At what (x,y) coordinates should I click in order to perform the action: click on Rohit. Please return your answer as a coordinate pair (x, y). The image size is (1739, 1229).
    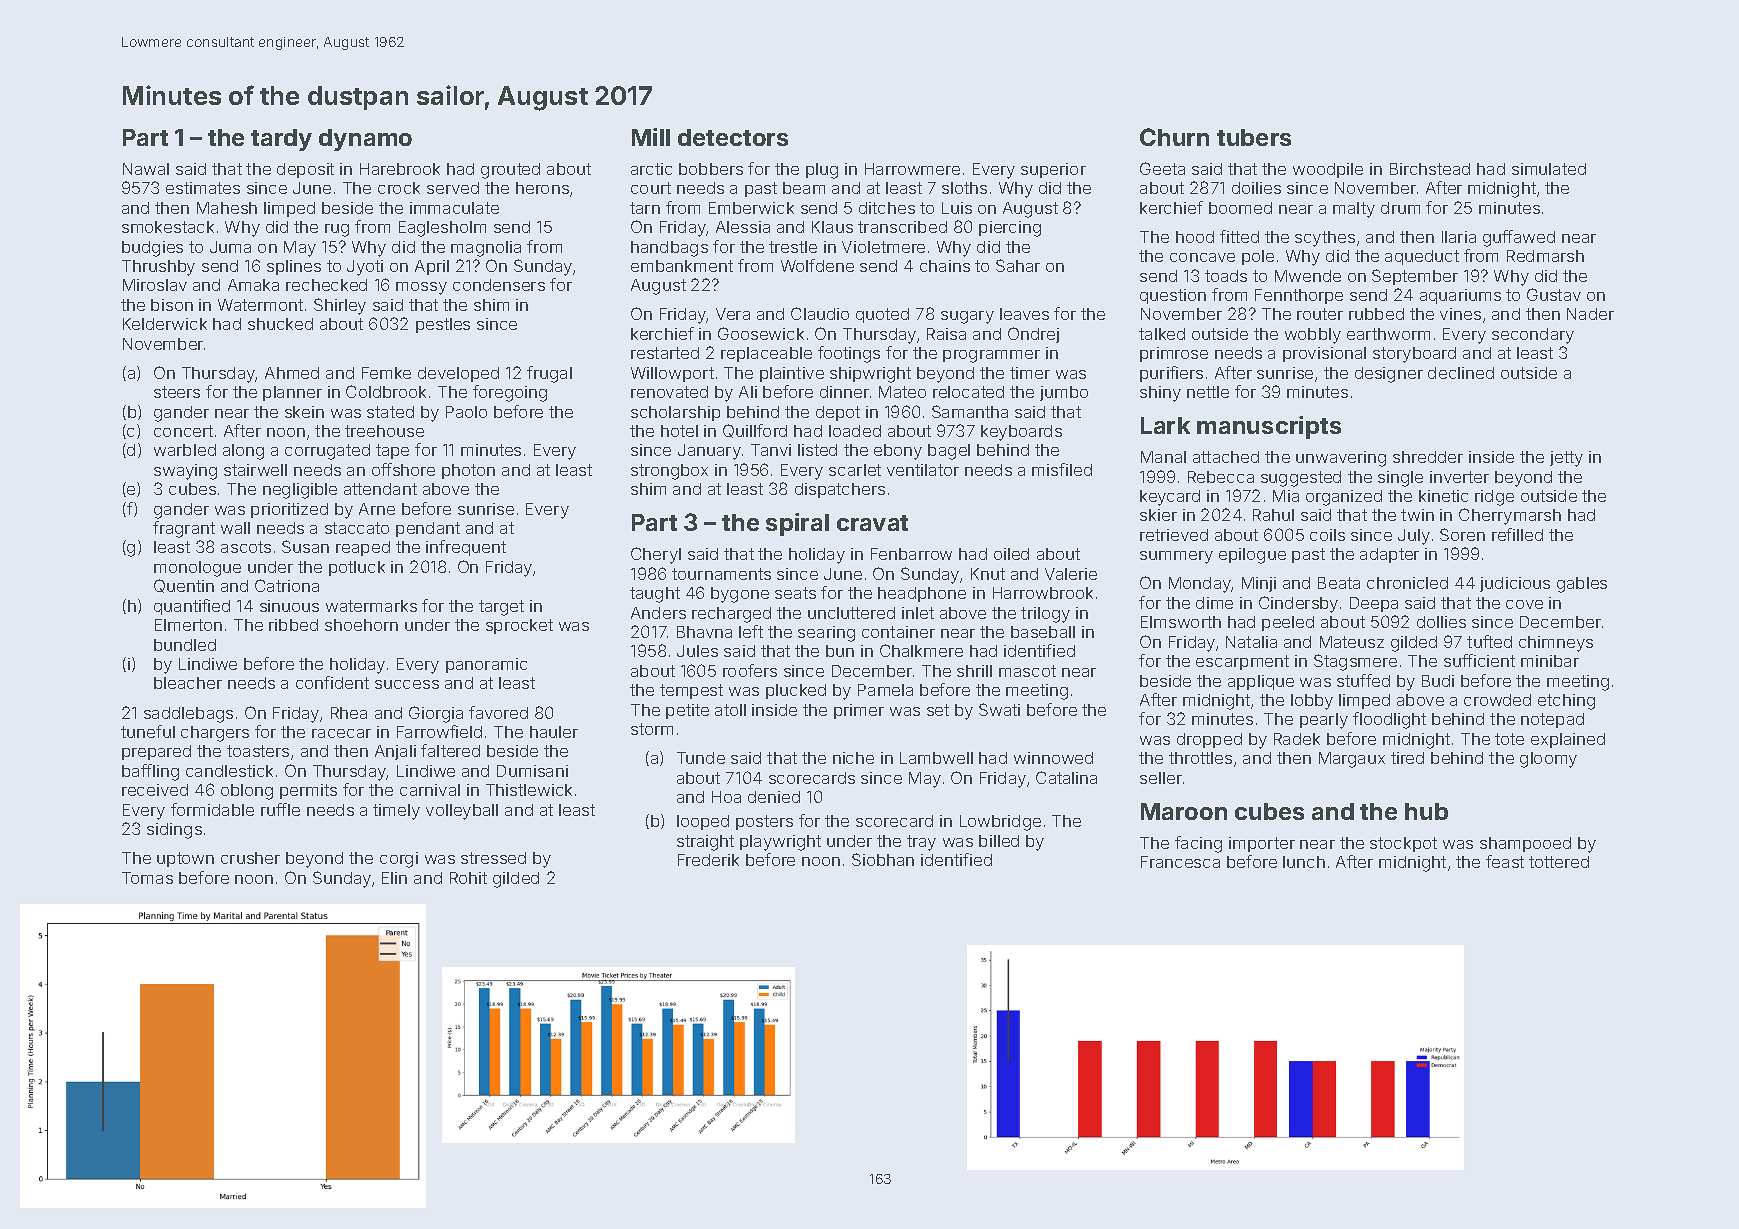
    Looking at the image, I should click on (468, 878).
